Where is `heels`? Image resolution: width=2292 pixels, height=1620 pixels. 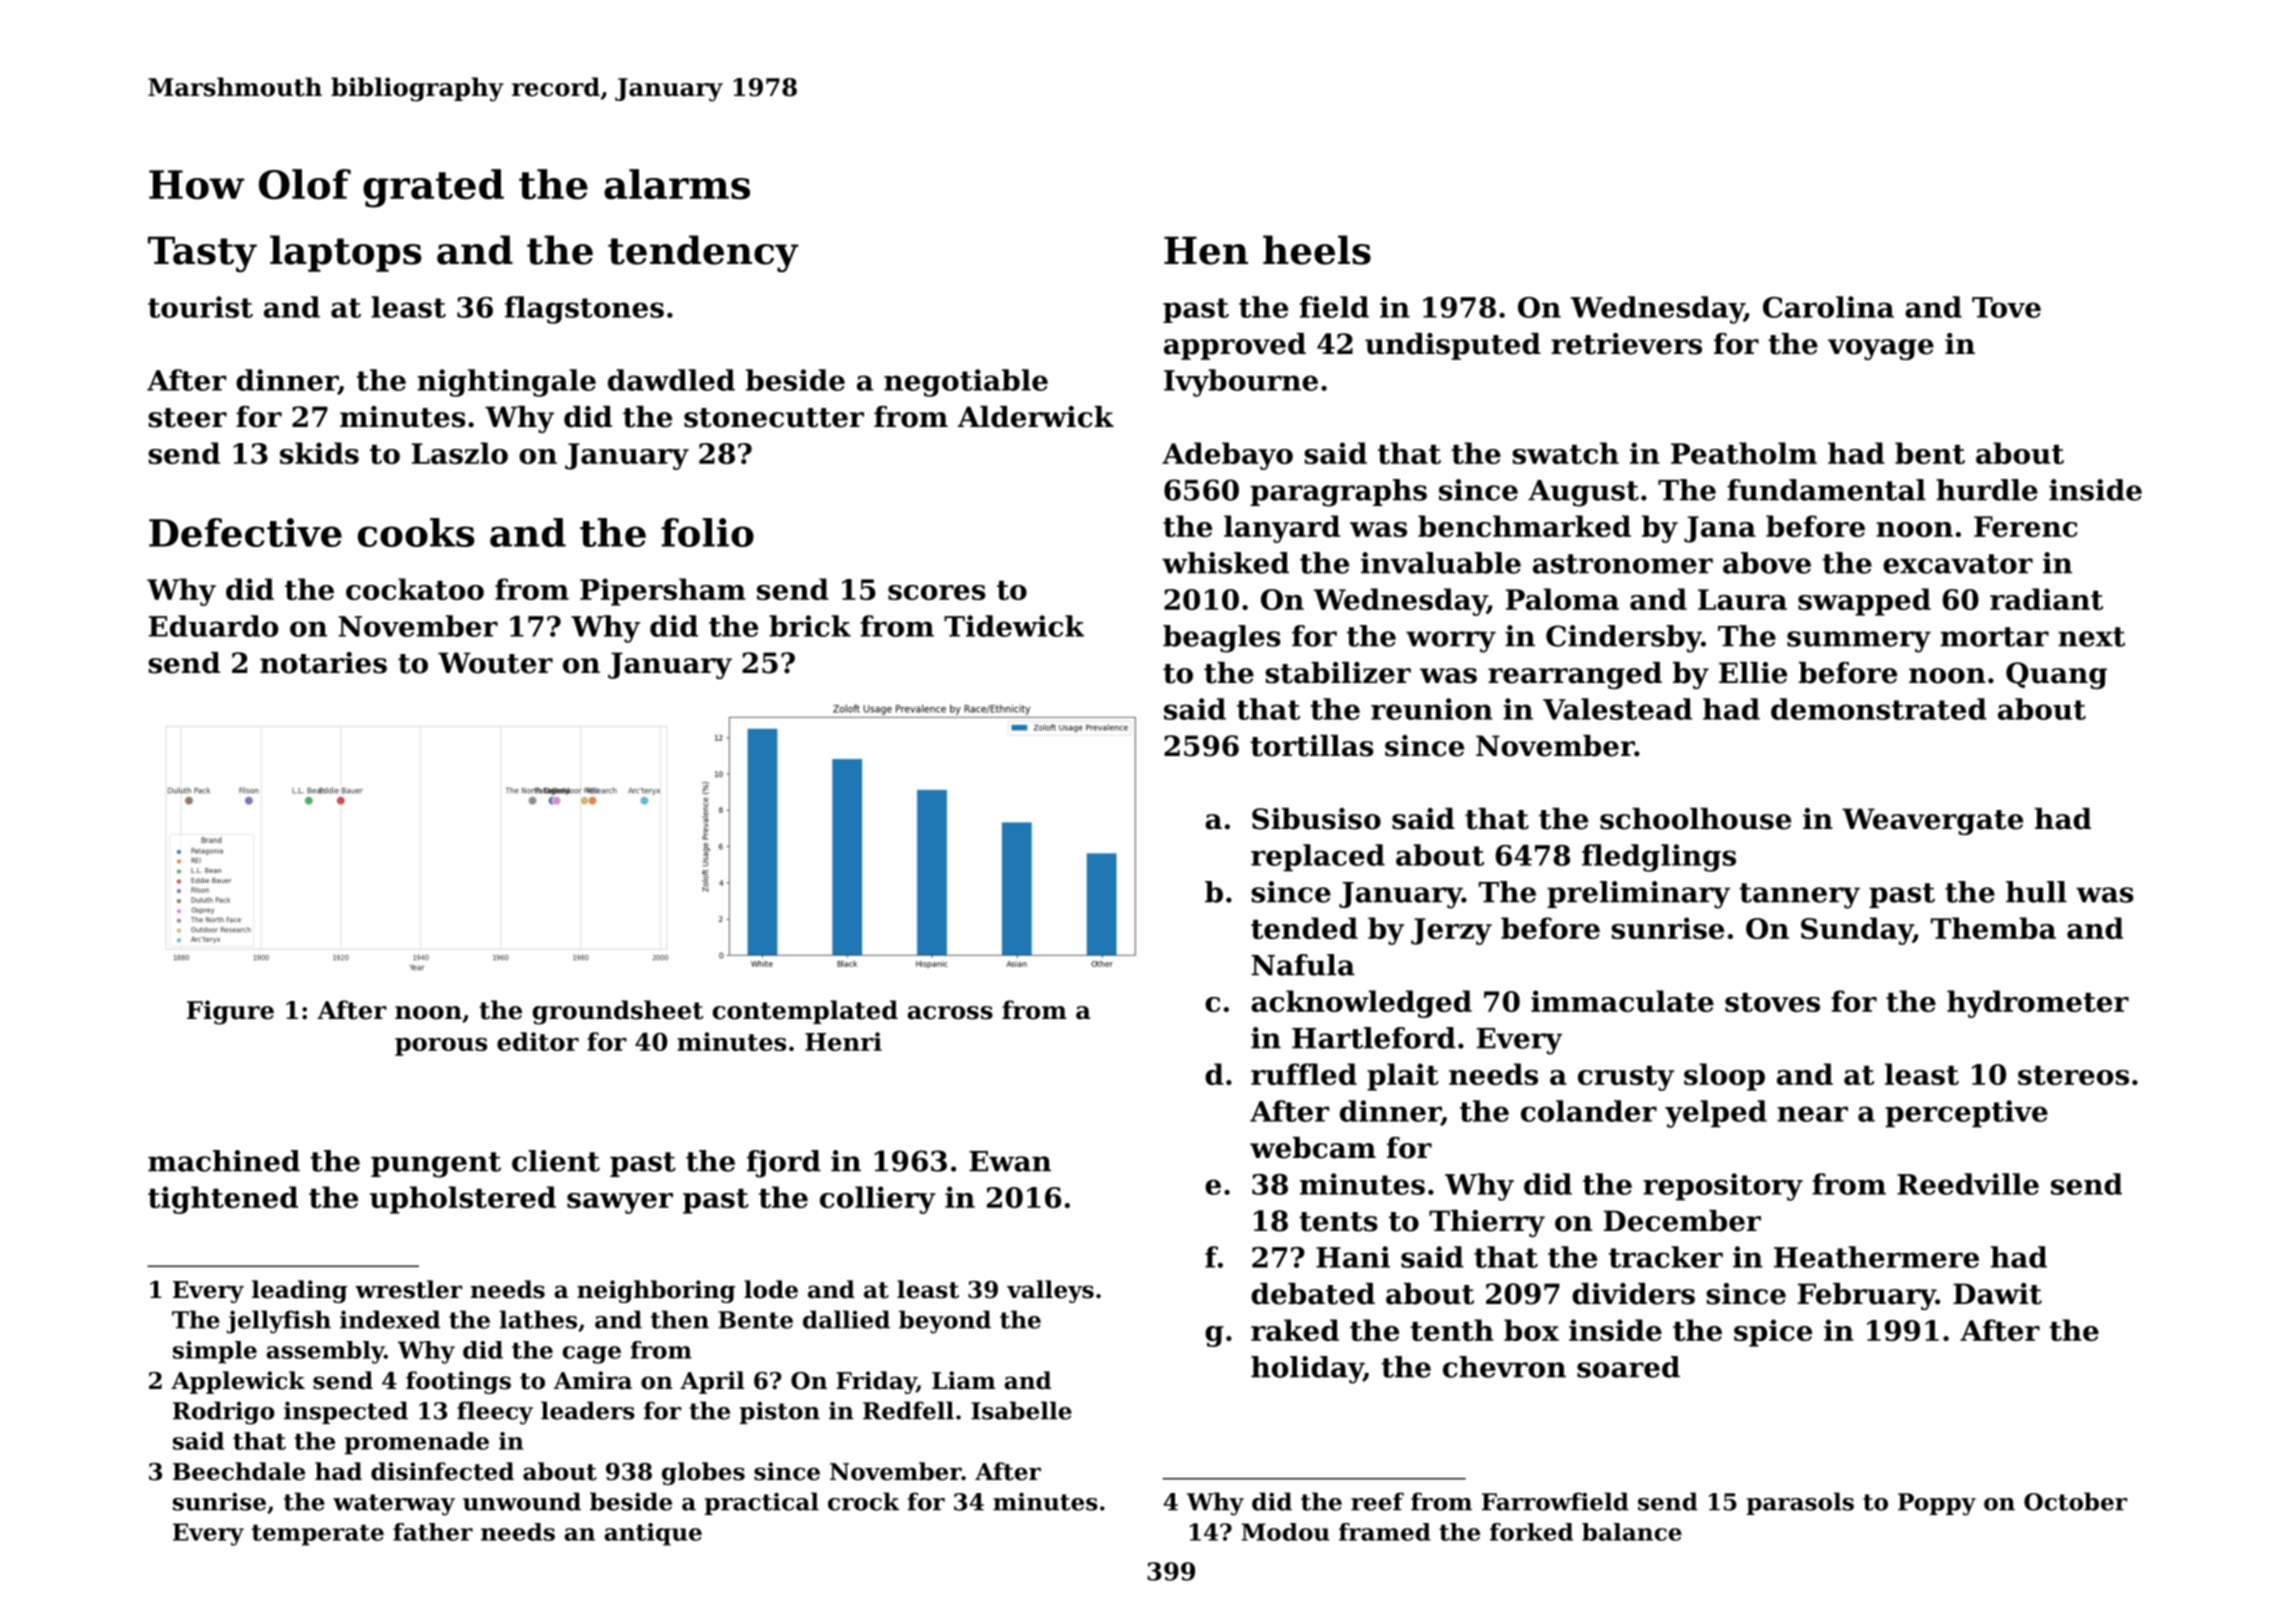 heels is located at coordinates (1317, 250).
